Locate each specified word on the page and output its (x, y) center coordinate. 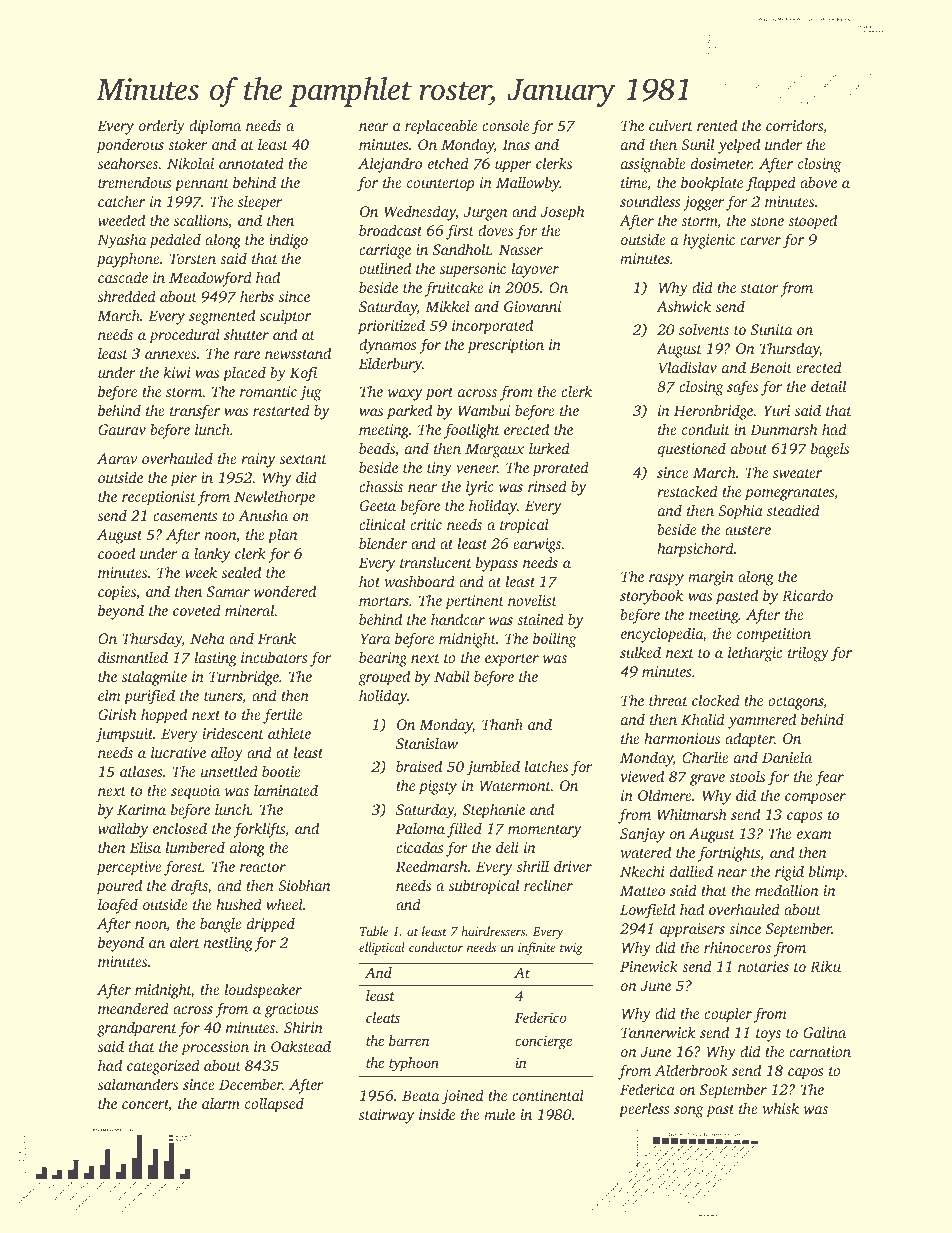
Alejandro (390, 165)
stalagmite (154, 678)
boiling (555, 640)
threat (668, 700)
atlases (141, 771)
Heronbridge (713, 412)
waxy (405, 395)
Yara (375, 638)
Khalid (703, 719)
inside (437, 1114)
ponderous (130, 146)
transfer (195, 412)
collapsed (274, 1105)
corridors (794, 125)
